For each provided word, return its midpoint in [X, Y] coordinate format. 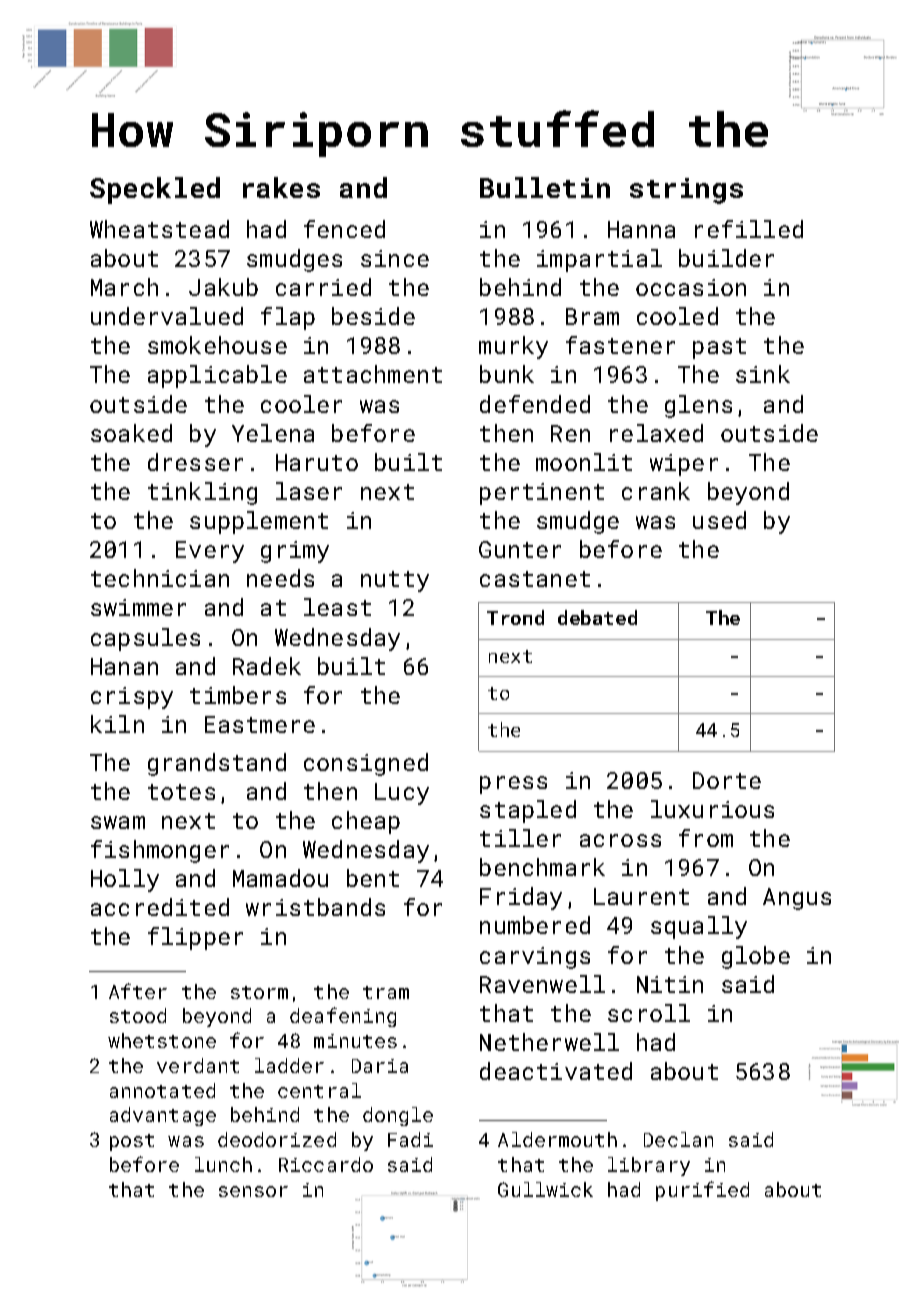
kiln [117, 724]
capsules [145, 639]
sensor [253, 1191]
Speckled [155, 190]
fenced [344, 229]
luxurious [712, 809]
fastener [620, 345]
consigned [366, 764]
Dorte [727, 780]
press [513, 785]
